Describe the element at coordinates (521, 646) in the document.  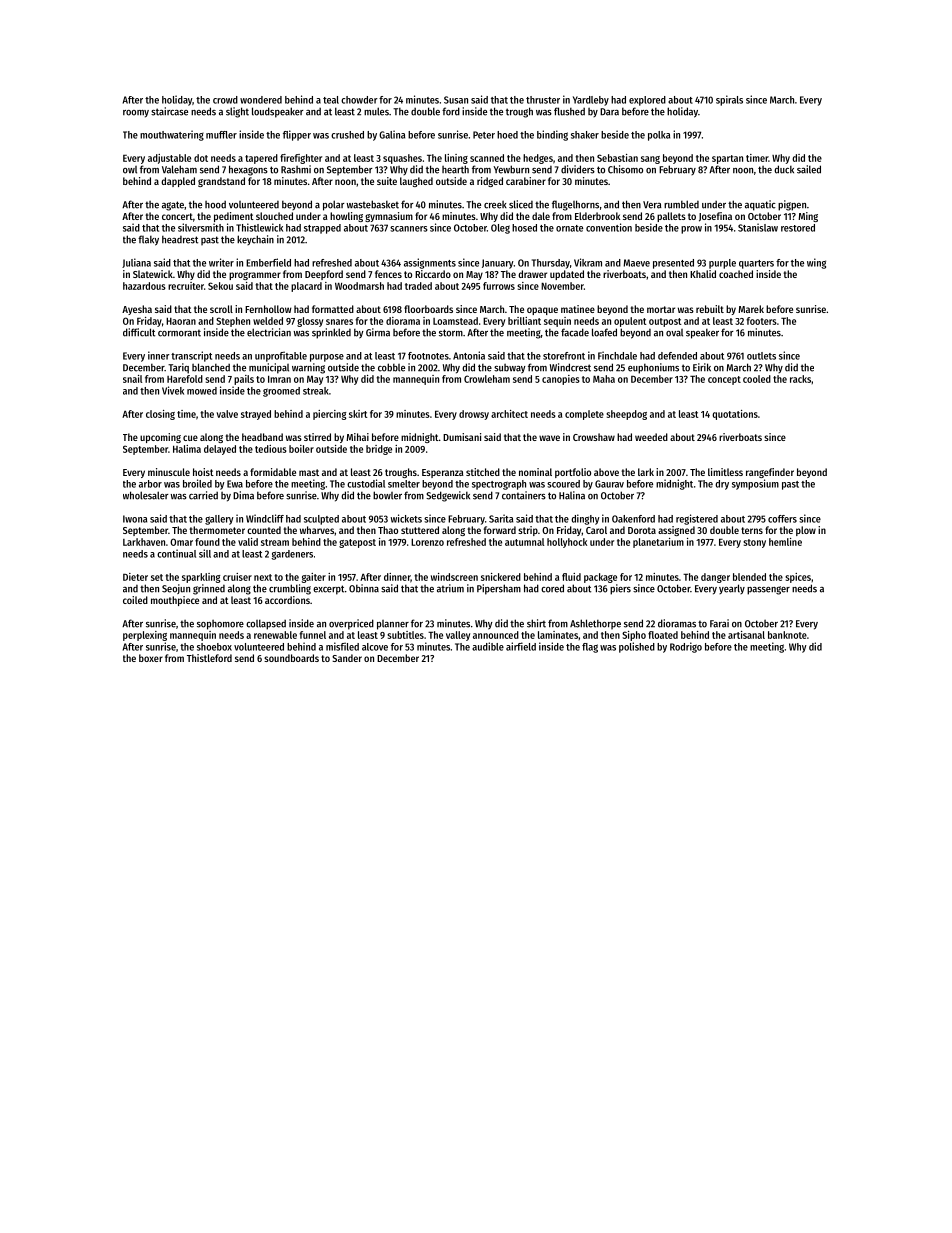
I see `airfield` at that location.
